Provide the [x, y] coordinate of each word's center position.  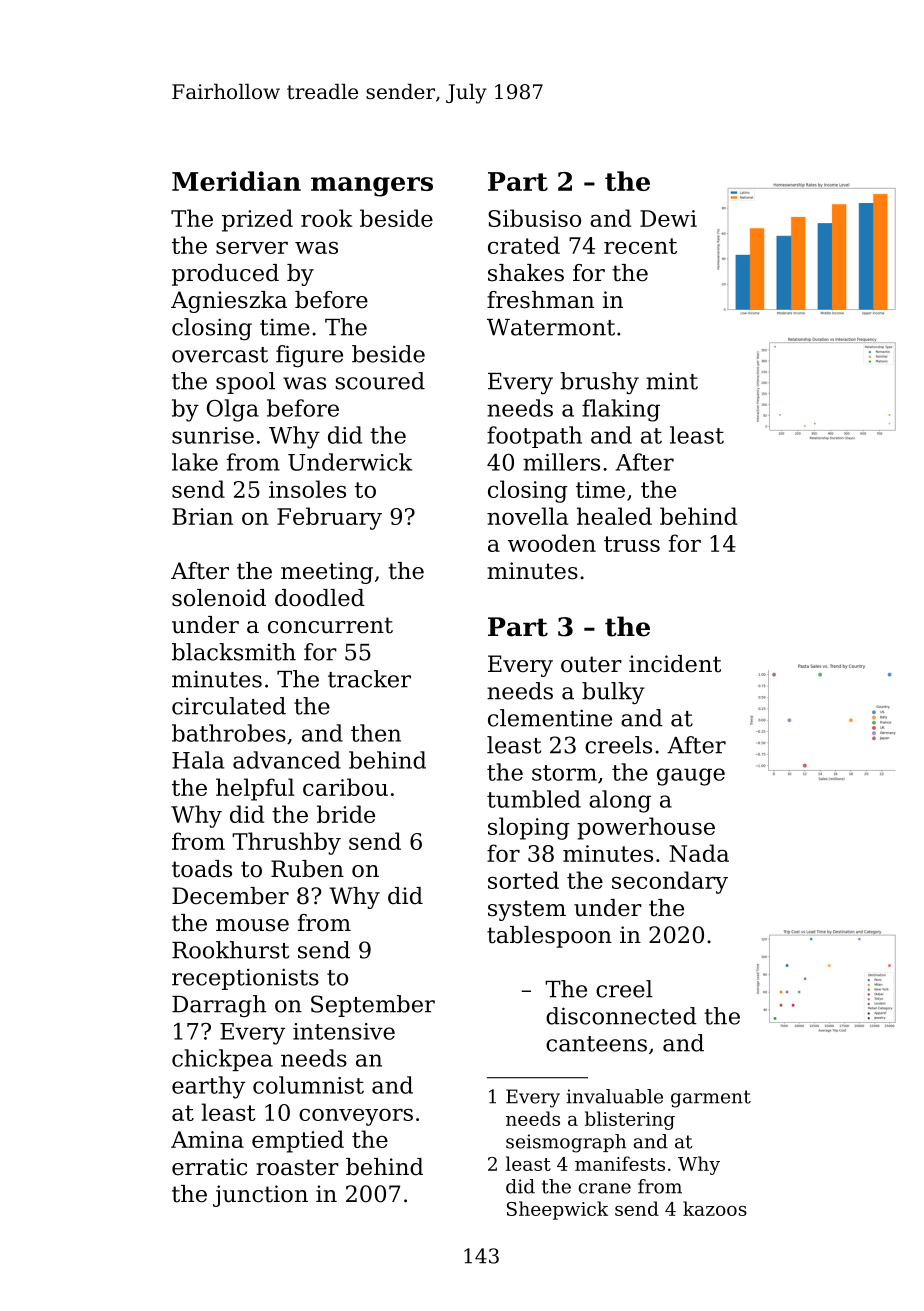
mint [672, 381]
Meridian [236, 181]
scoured [380, 381]
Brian [202, 516]
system [527, 910]
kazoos [715, 1208]
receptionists [245, 979]
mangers [372, 187]
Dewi [668, 218]
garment [711, 1099]
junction [260, 1196]
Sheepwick [557, 1210]
